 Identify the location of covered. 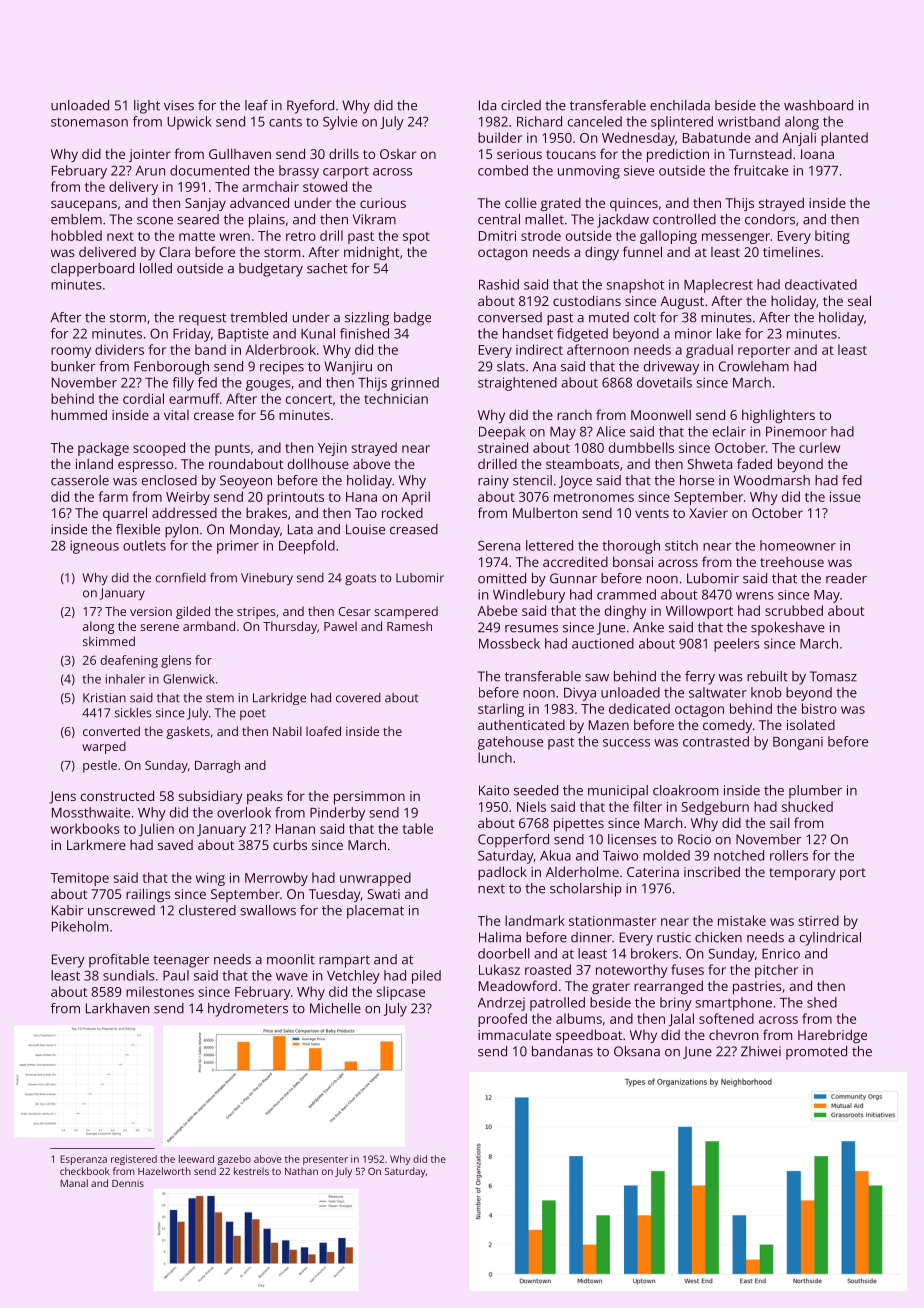
(358, 698).
